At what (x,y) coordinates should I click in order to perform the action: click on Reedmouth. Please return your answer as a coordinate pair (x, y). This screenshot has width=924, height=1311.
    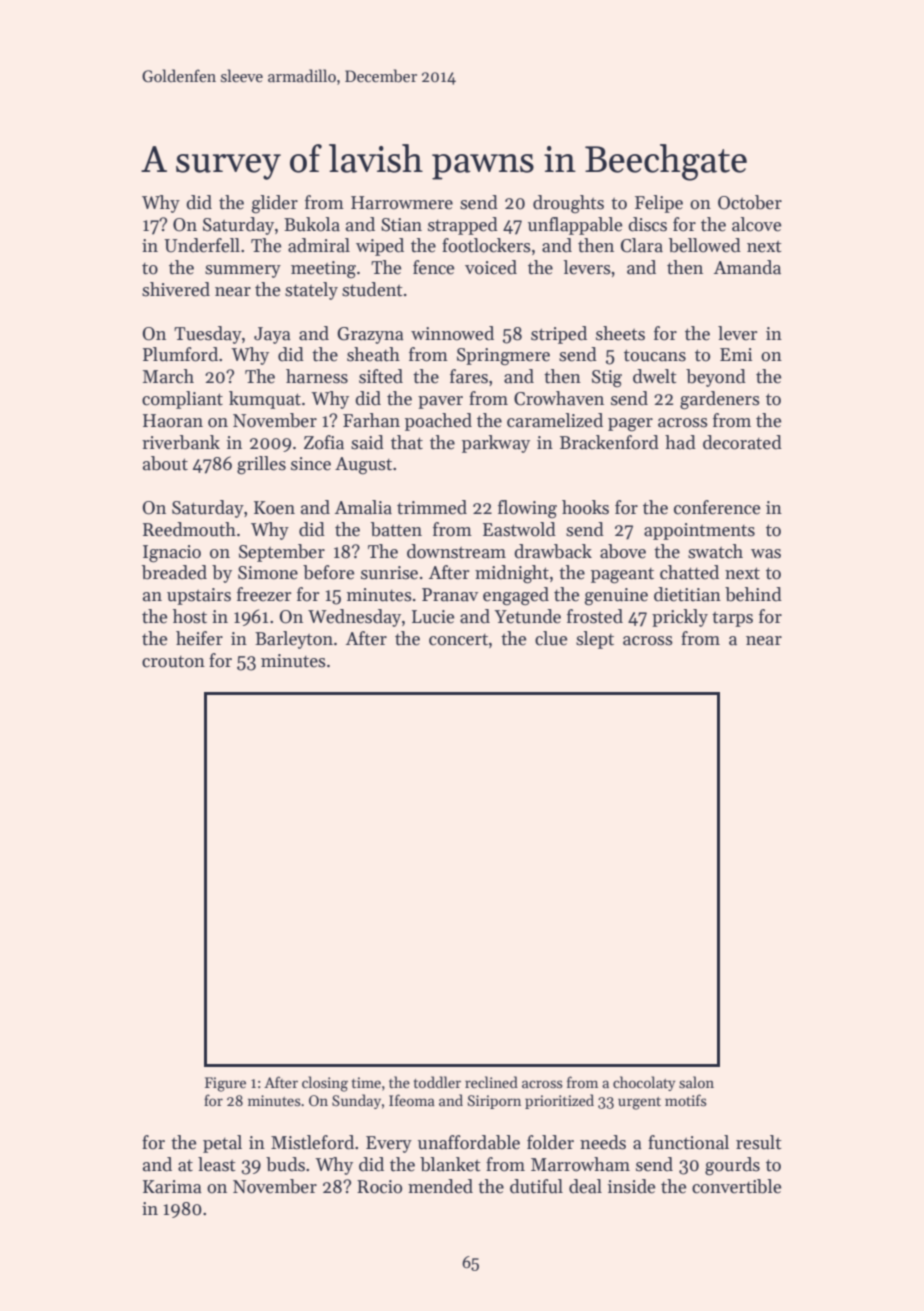
    Looking at the image, I should click on (189, 529).
